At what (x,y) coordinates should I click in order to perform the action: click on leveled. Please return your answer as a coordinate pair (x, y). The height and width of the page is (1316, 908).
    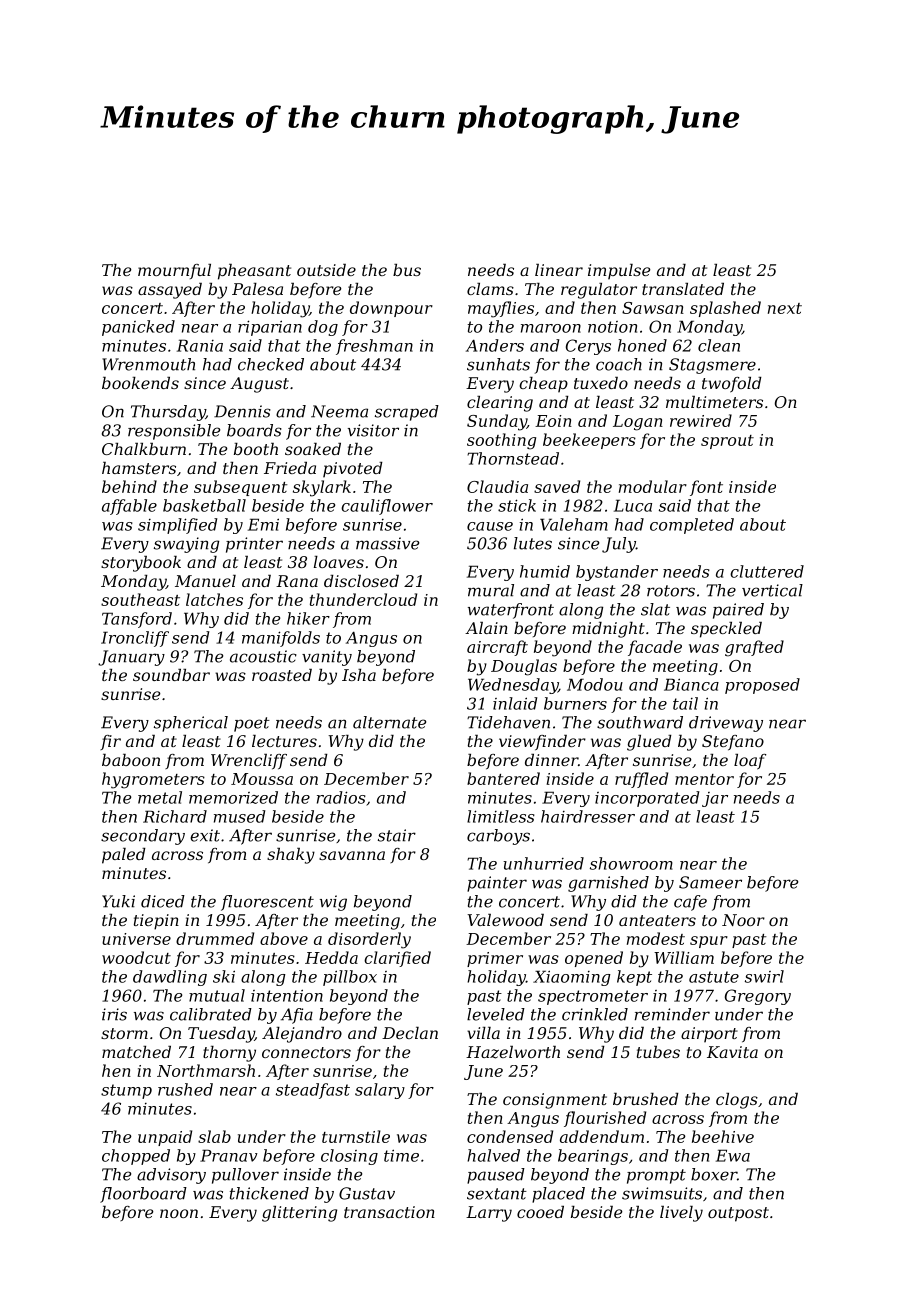
    Looking at the image, I should click on (496, 1014).
